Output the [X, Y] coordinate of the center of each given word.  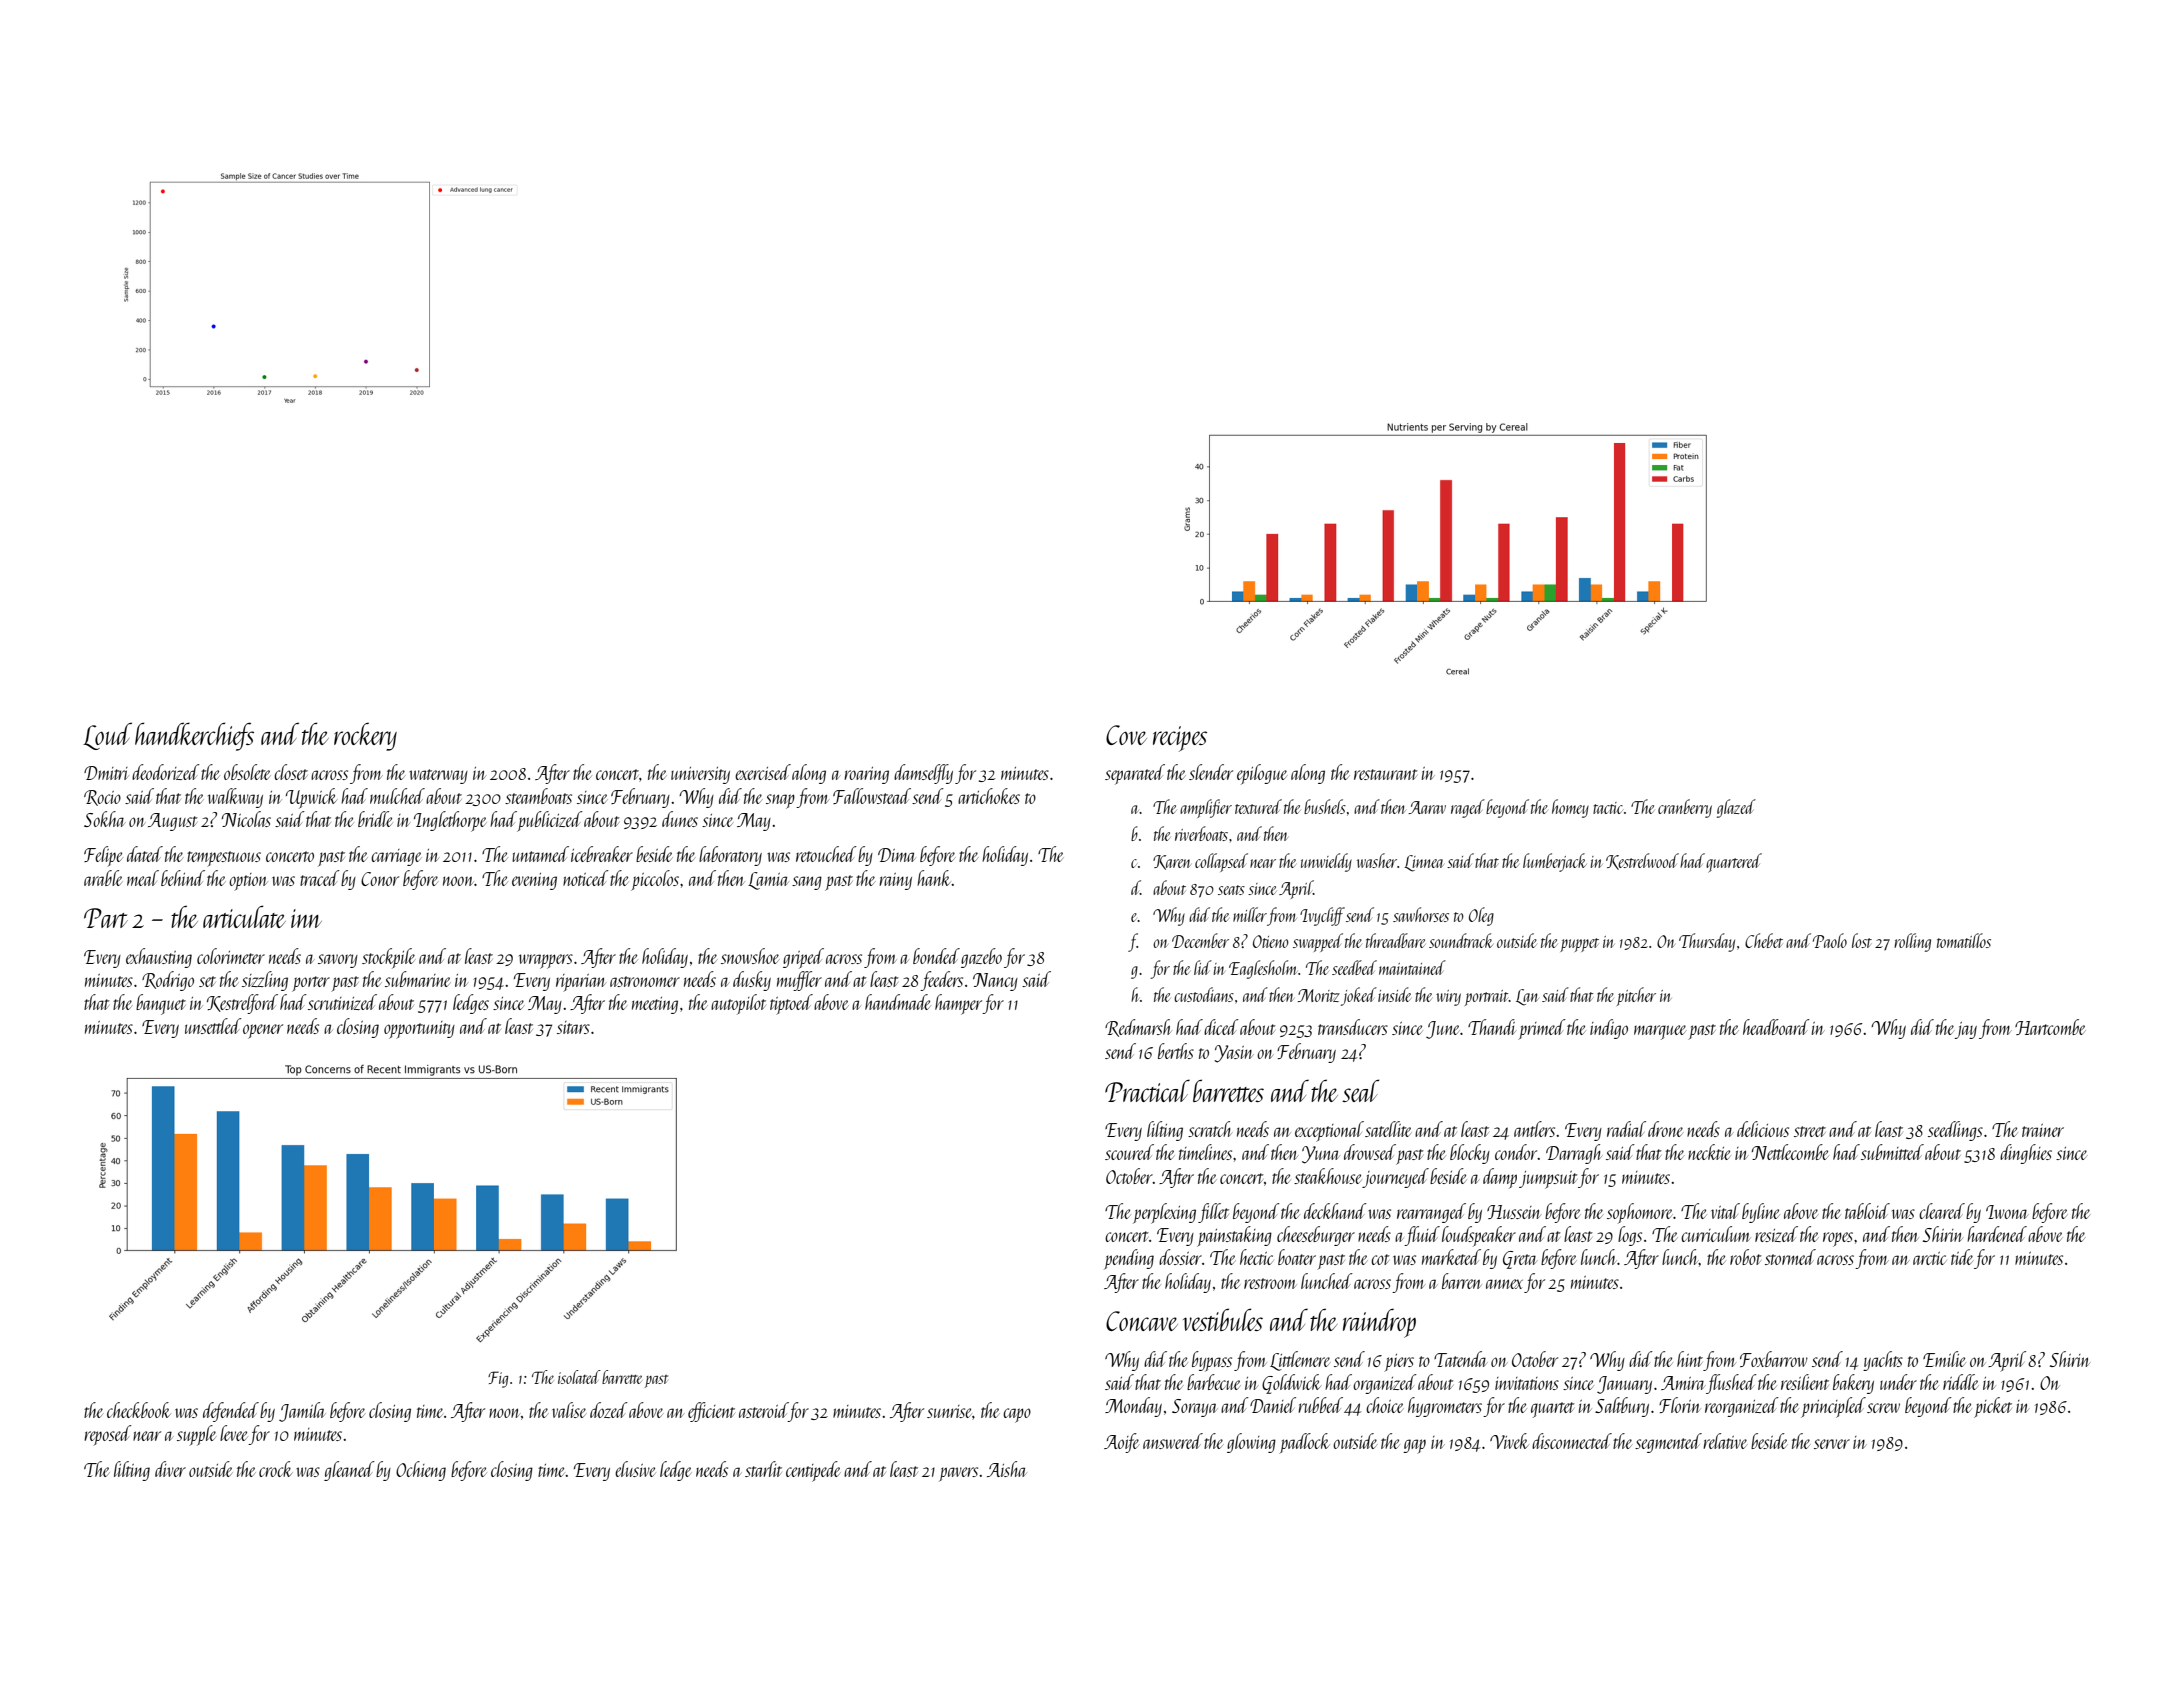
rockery [365, 737]
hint [1690, 1359]
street [1810, 1131]
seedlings [1955, 1131]
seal [1360, 1090]
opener [263, 1031]
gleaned [349, 1471]
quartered [1734, 863]
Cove [1126, 735]
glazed [1736, 808]
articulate [244, 916]
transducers [1353, 1027]
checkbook [139, 1410]
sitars [573, 1027]
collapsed [1221, 862]
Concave [1142, 1321]
